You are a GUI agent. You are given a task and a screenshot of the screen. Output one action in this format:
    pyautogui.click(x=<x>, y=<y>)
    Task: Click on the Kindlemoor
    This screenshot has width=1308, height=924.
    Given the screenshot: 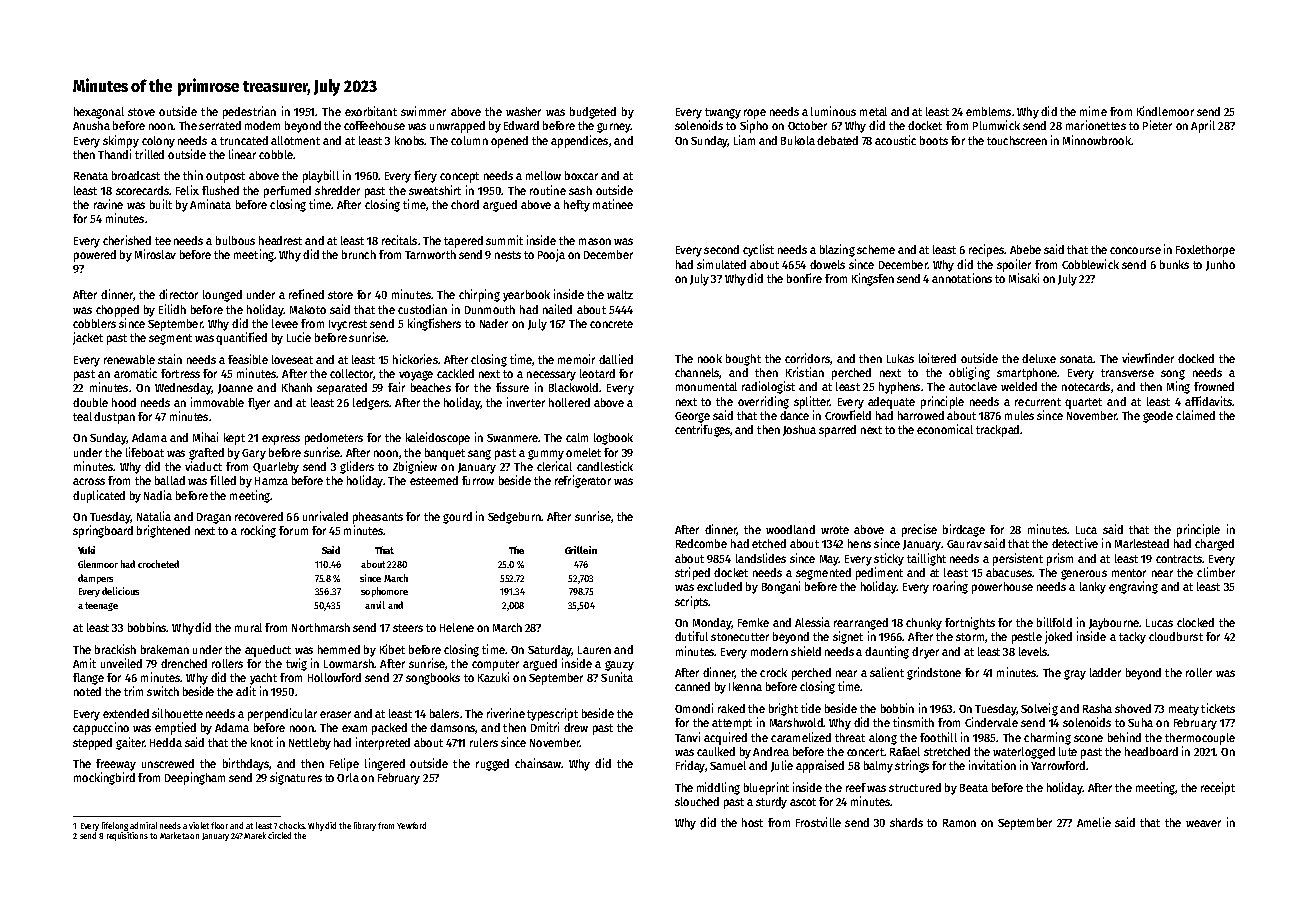 What is the action you would take?
    pyautogui.click(x=1165, y=111)
